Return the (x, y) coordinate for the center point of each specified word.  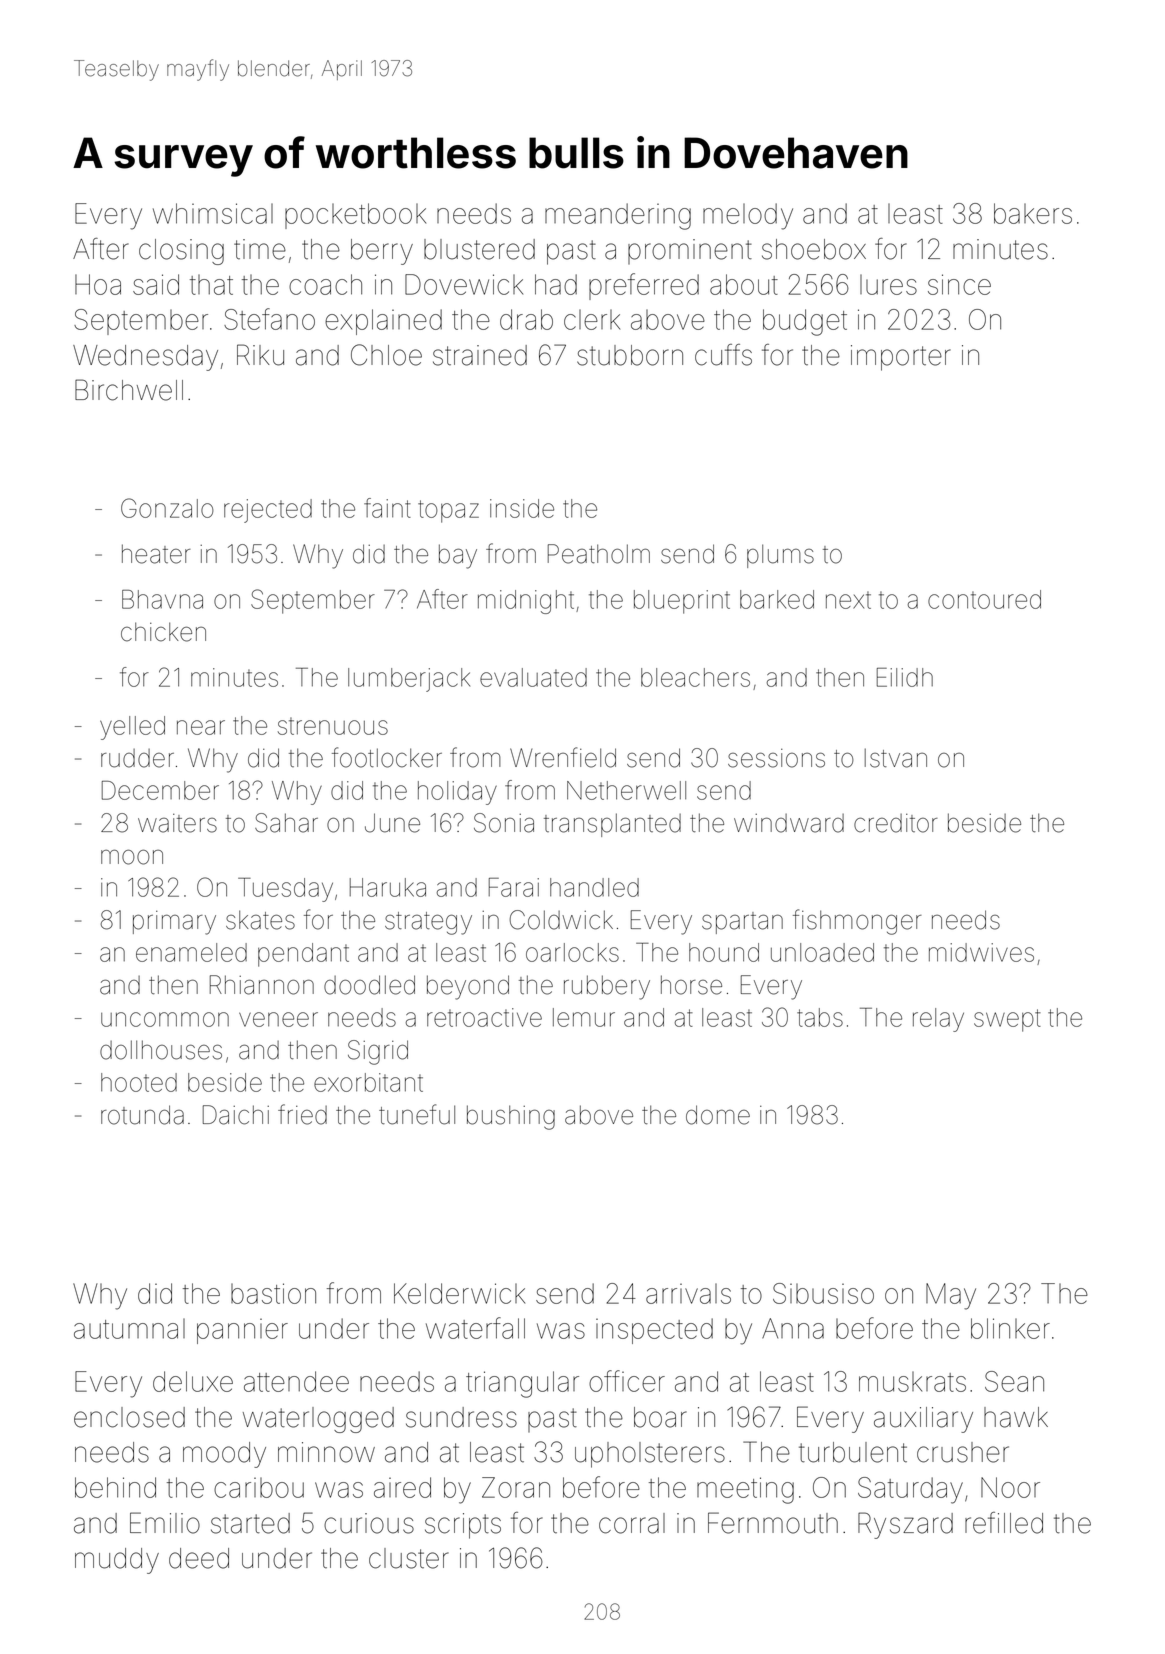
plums (780, 556)
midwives (981, 952)
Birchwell (129, 390)
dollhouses (161, 1050)
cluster (409, 1558)
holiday (457, 793)
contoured (984, 599)
